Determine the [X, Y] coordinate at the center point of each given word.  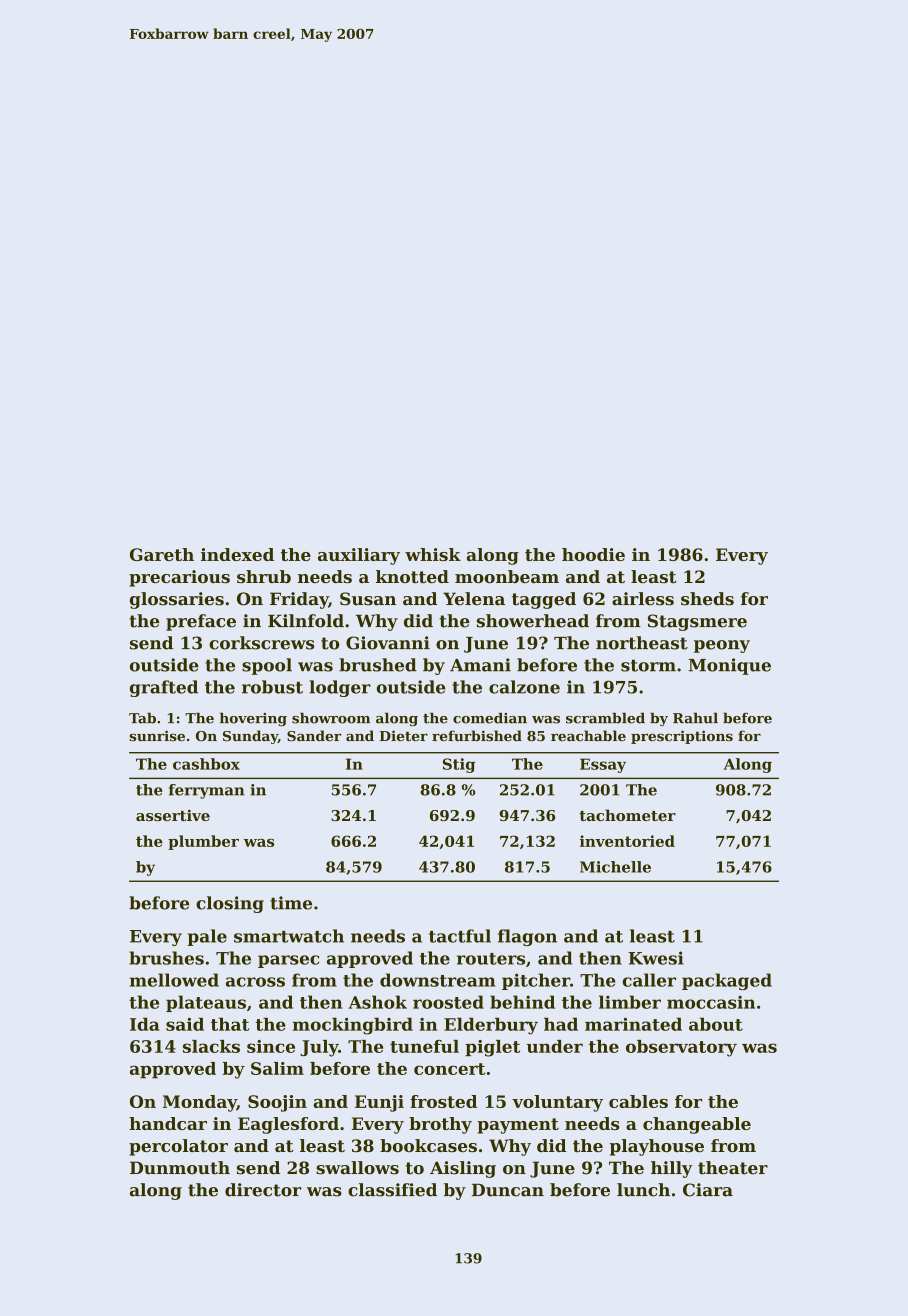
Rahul [695, 718]
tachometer [627, 815]
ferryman [207, 791]
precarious [179, 578]
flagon [527, 937]
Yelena [474, 599]
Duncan [508, 1190]
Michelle [615, 867]
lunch [643, 1190]
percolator [178, 1147]
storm [648, 665]
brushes [166, 958]
